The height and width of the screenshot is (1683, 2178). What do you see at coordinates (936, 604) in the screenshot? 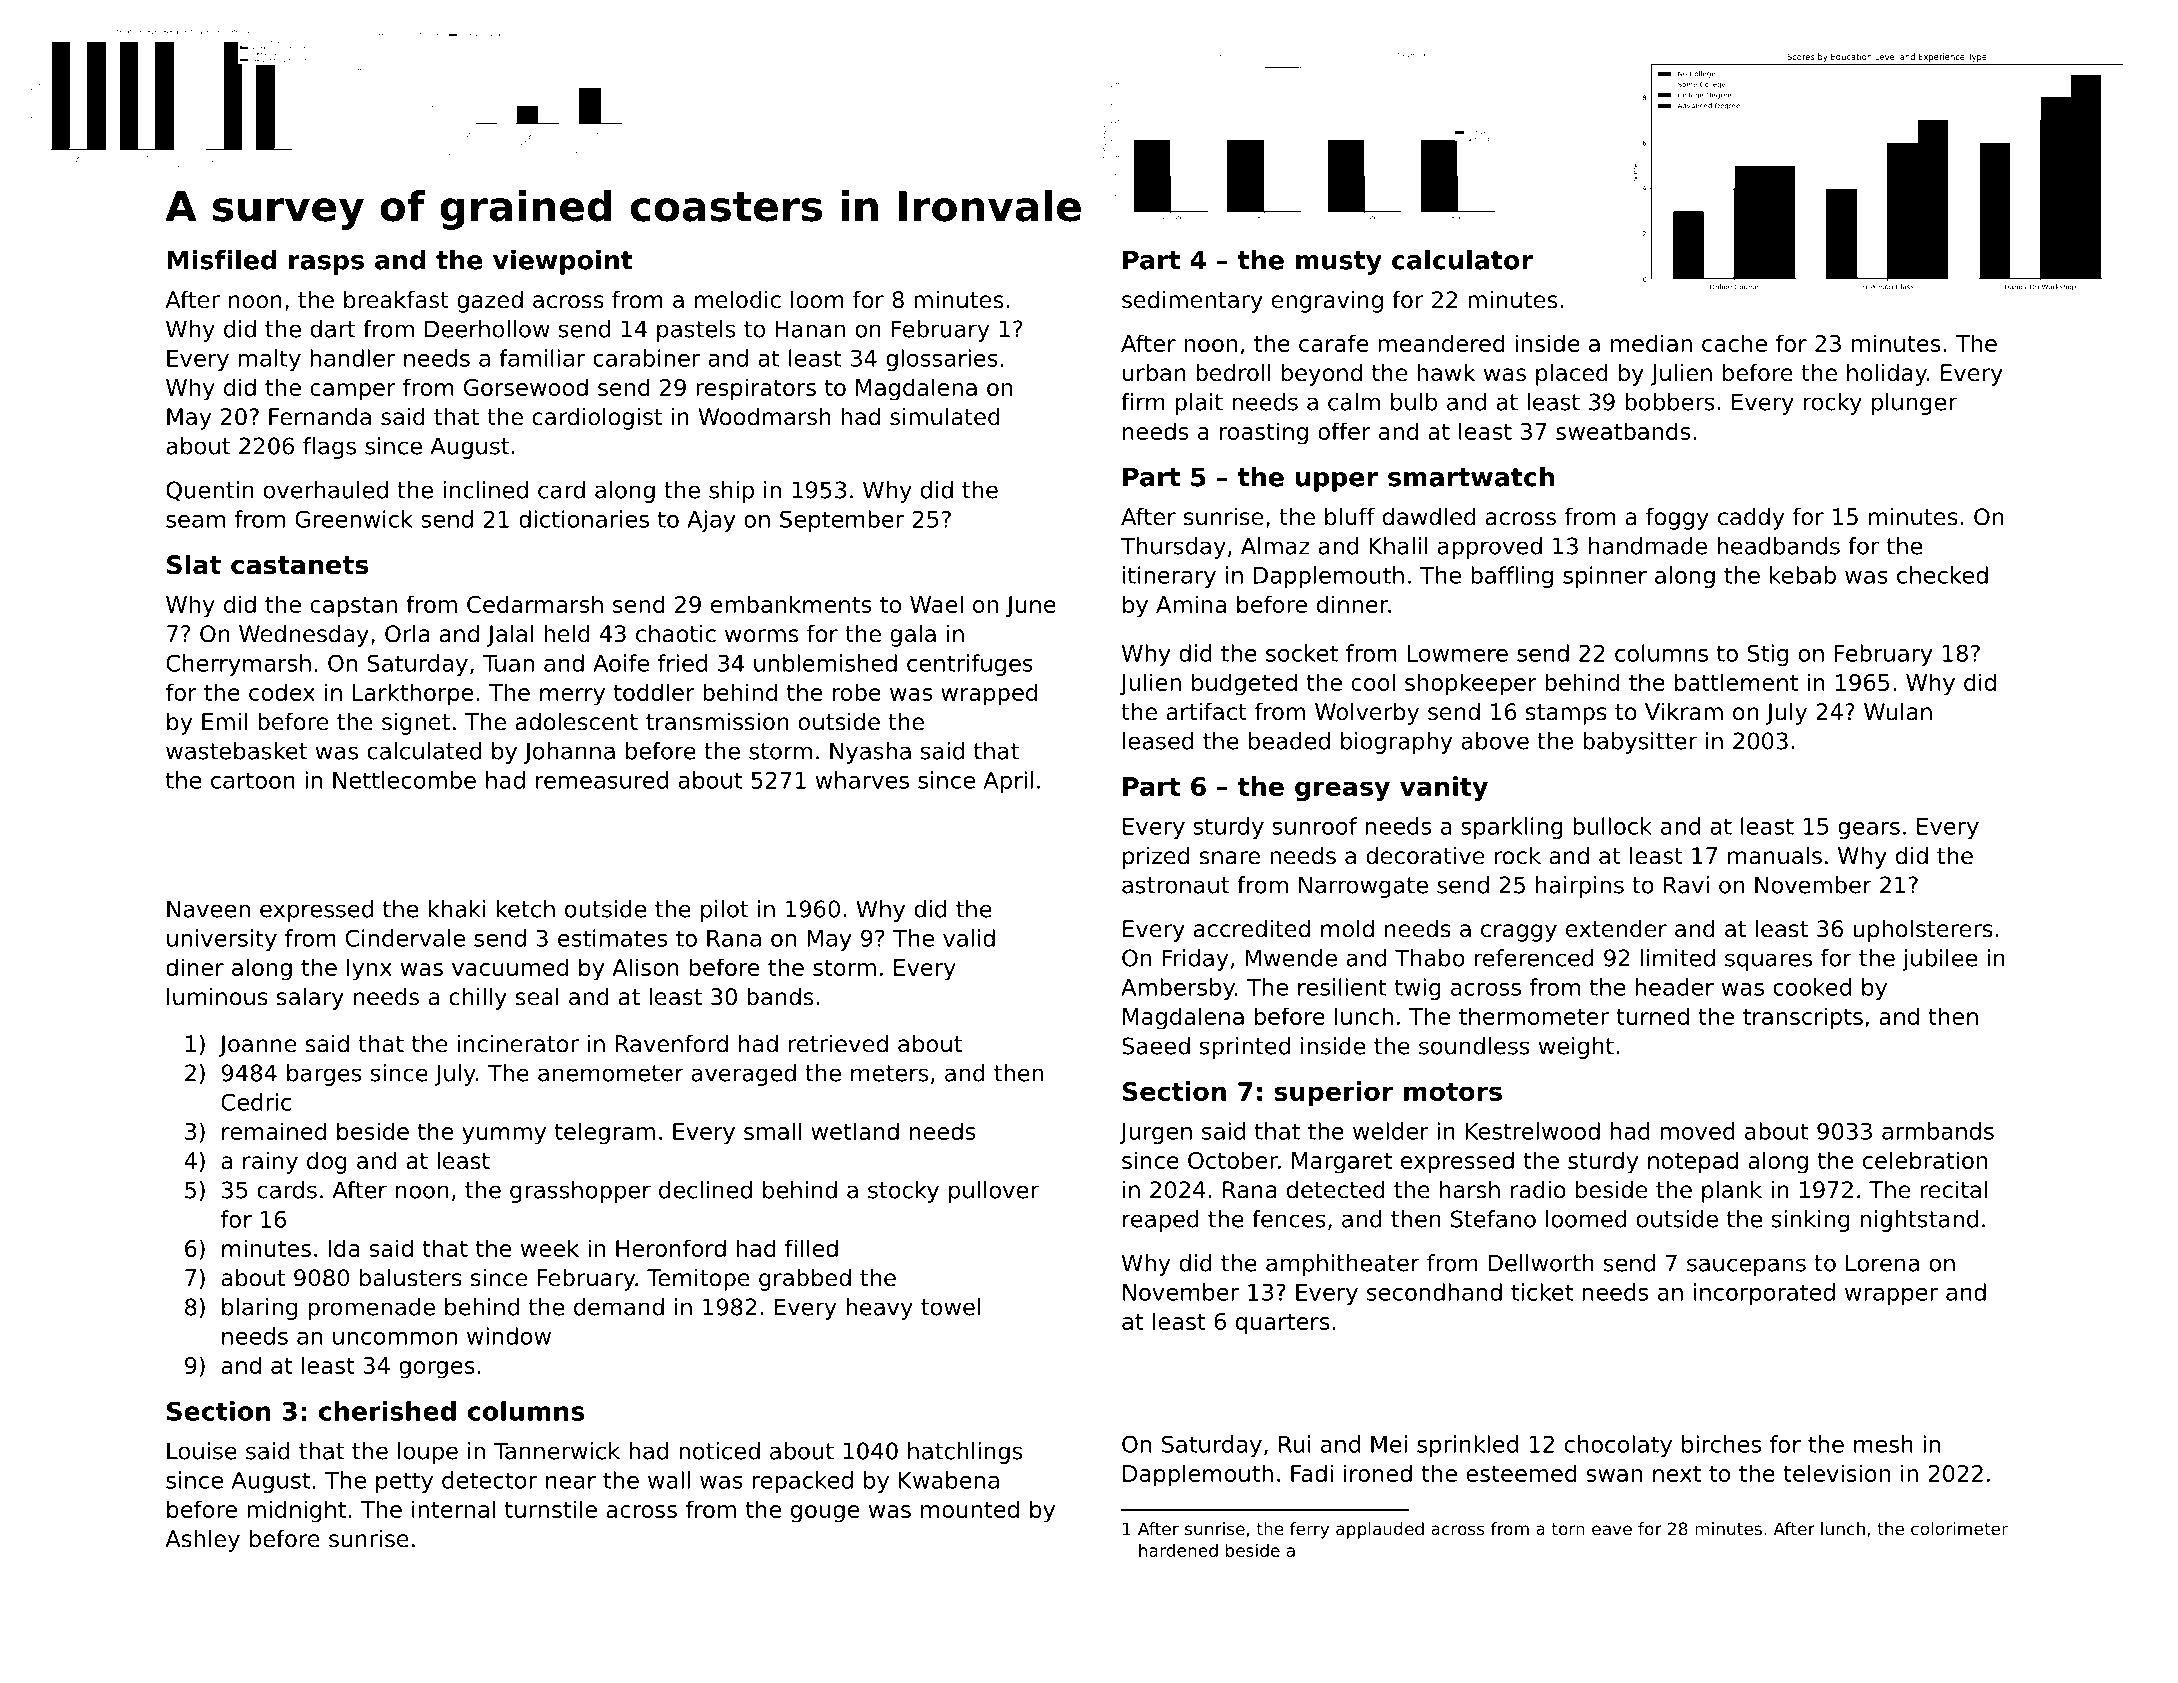
I see `Wael` at bounding box center [936, 604].
